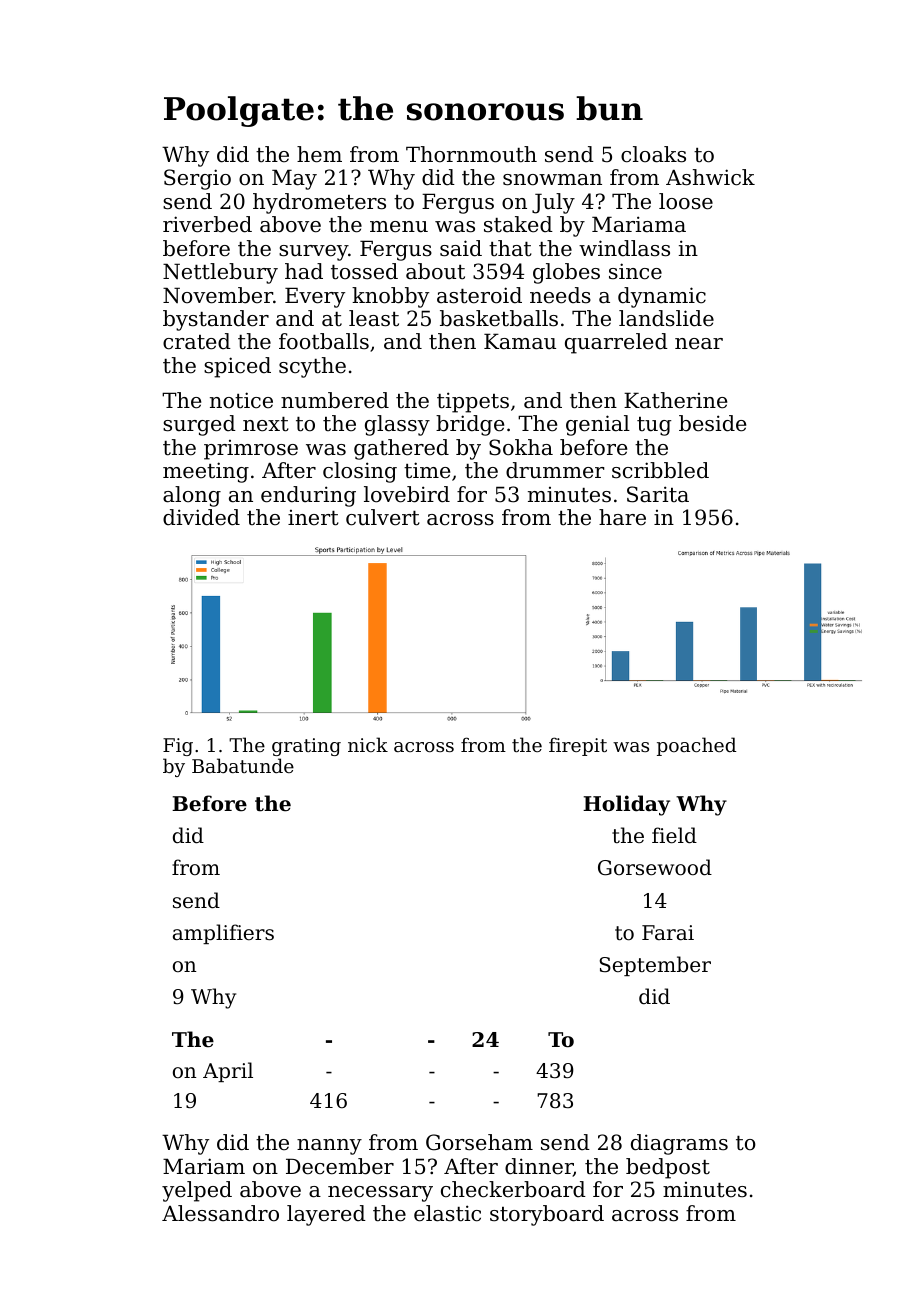 The image size is (924, 1311). What do you see at coordinates (220, 1213) in the document?
I see `Alessandro` at bounding box center [220, 1213].
